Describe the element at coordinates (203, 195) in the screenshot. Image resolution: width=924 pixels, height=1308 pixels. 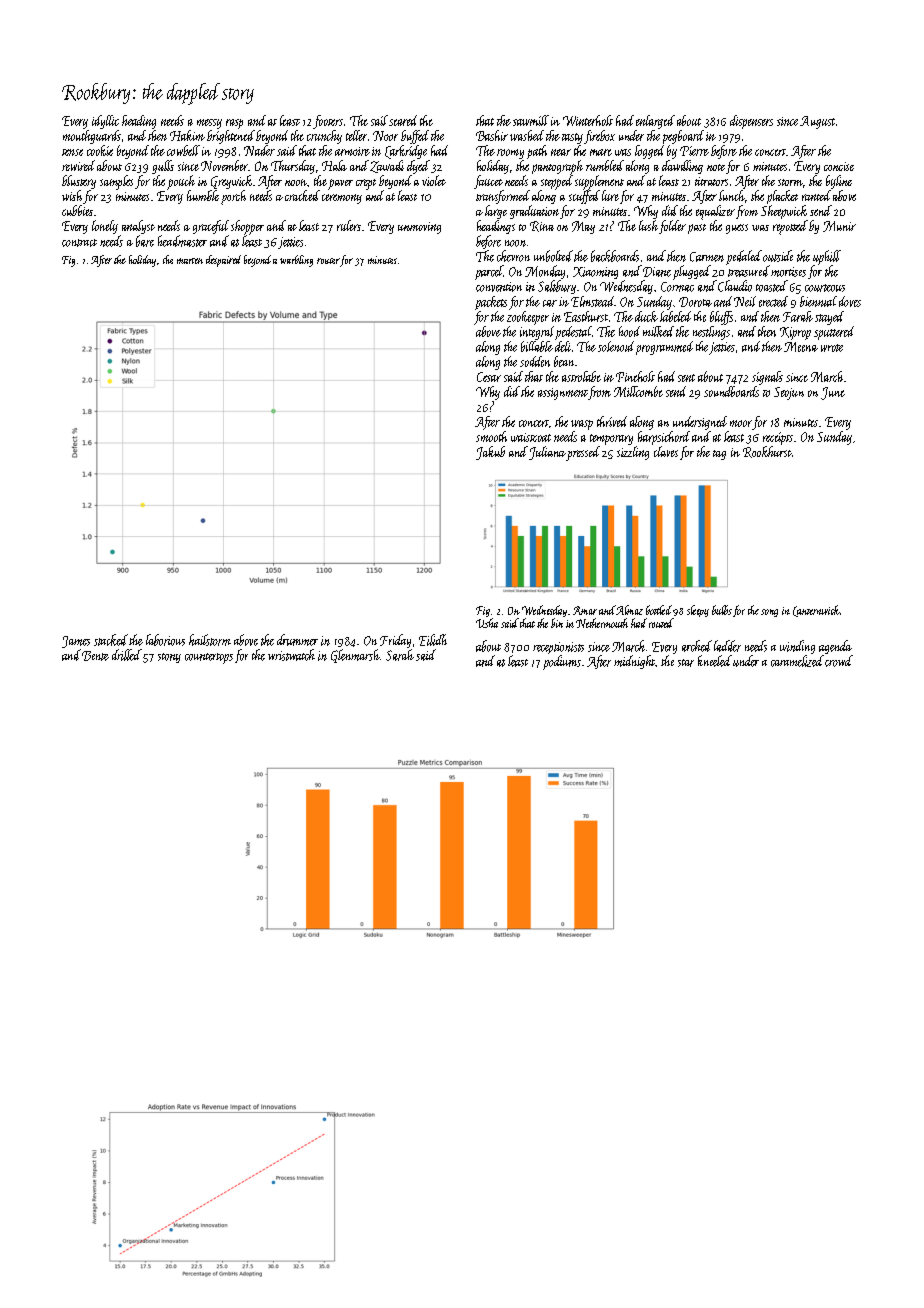
I see `humble` at that location.
